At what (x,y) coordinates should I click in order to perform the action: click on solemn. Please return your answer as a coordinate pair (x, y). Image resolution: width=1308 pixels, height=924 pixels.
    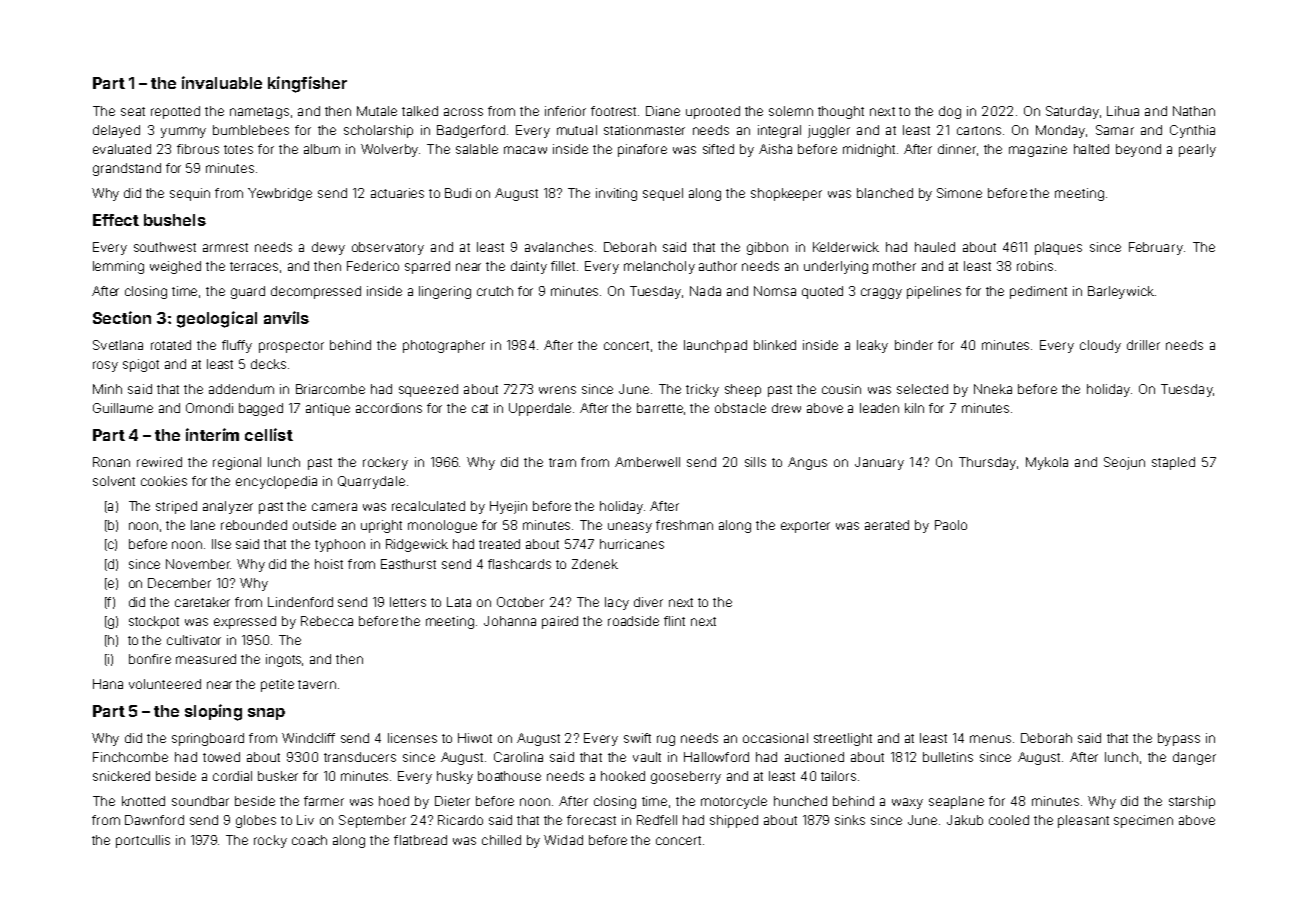
    Looking at the image, I should click on (791, 111).
